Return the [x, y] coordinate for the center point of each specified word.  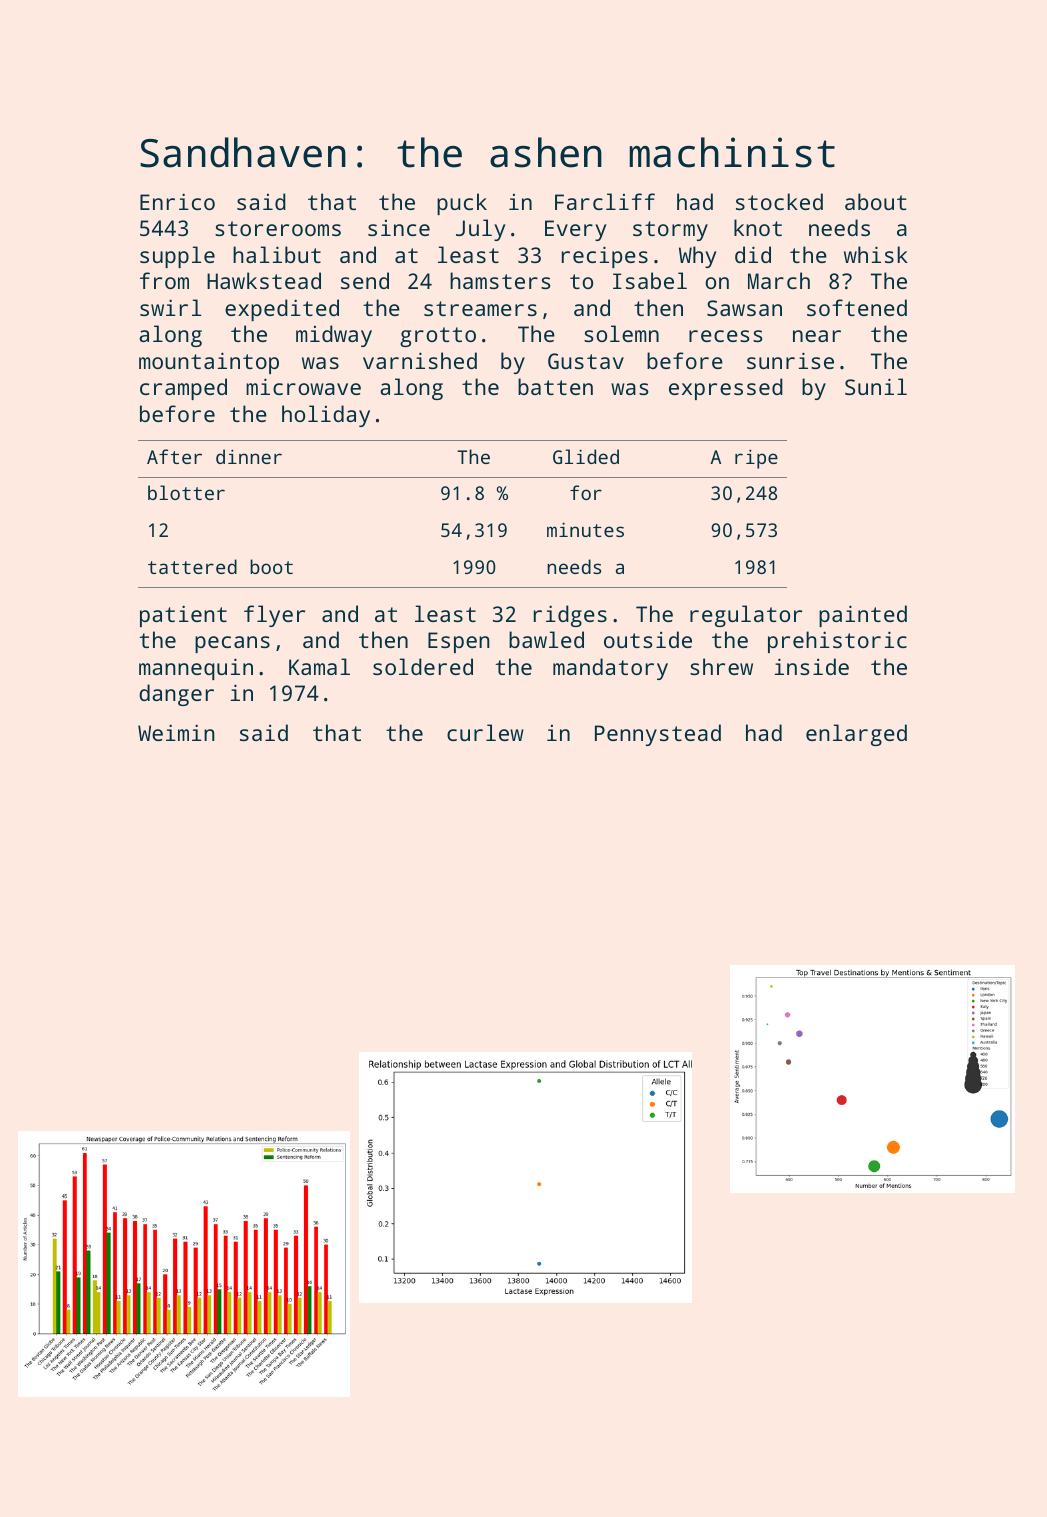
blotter [186, 492]
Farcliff [605, 201]
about [876, 201]
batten [555, 386]
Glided [586, 456]
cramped [183, 389]
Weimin [176, 732]
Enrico [177, 201]
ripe [756, 459]
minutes [585, 529]
